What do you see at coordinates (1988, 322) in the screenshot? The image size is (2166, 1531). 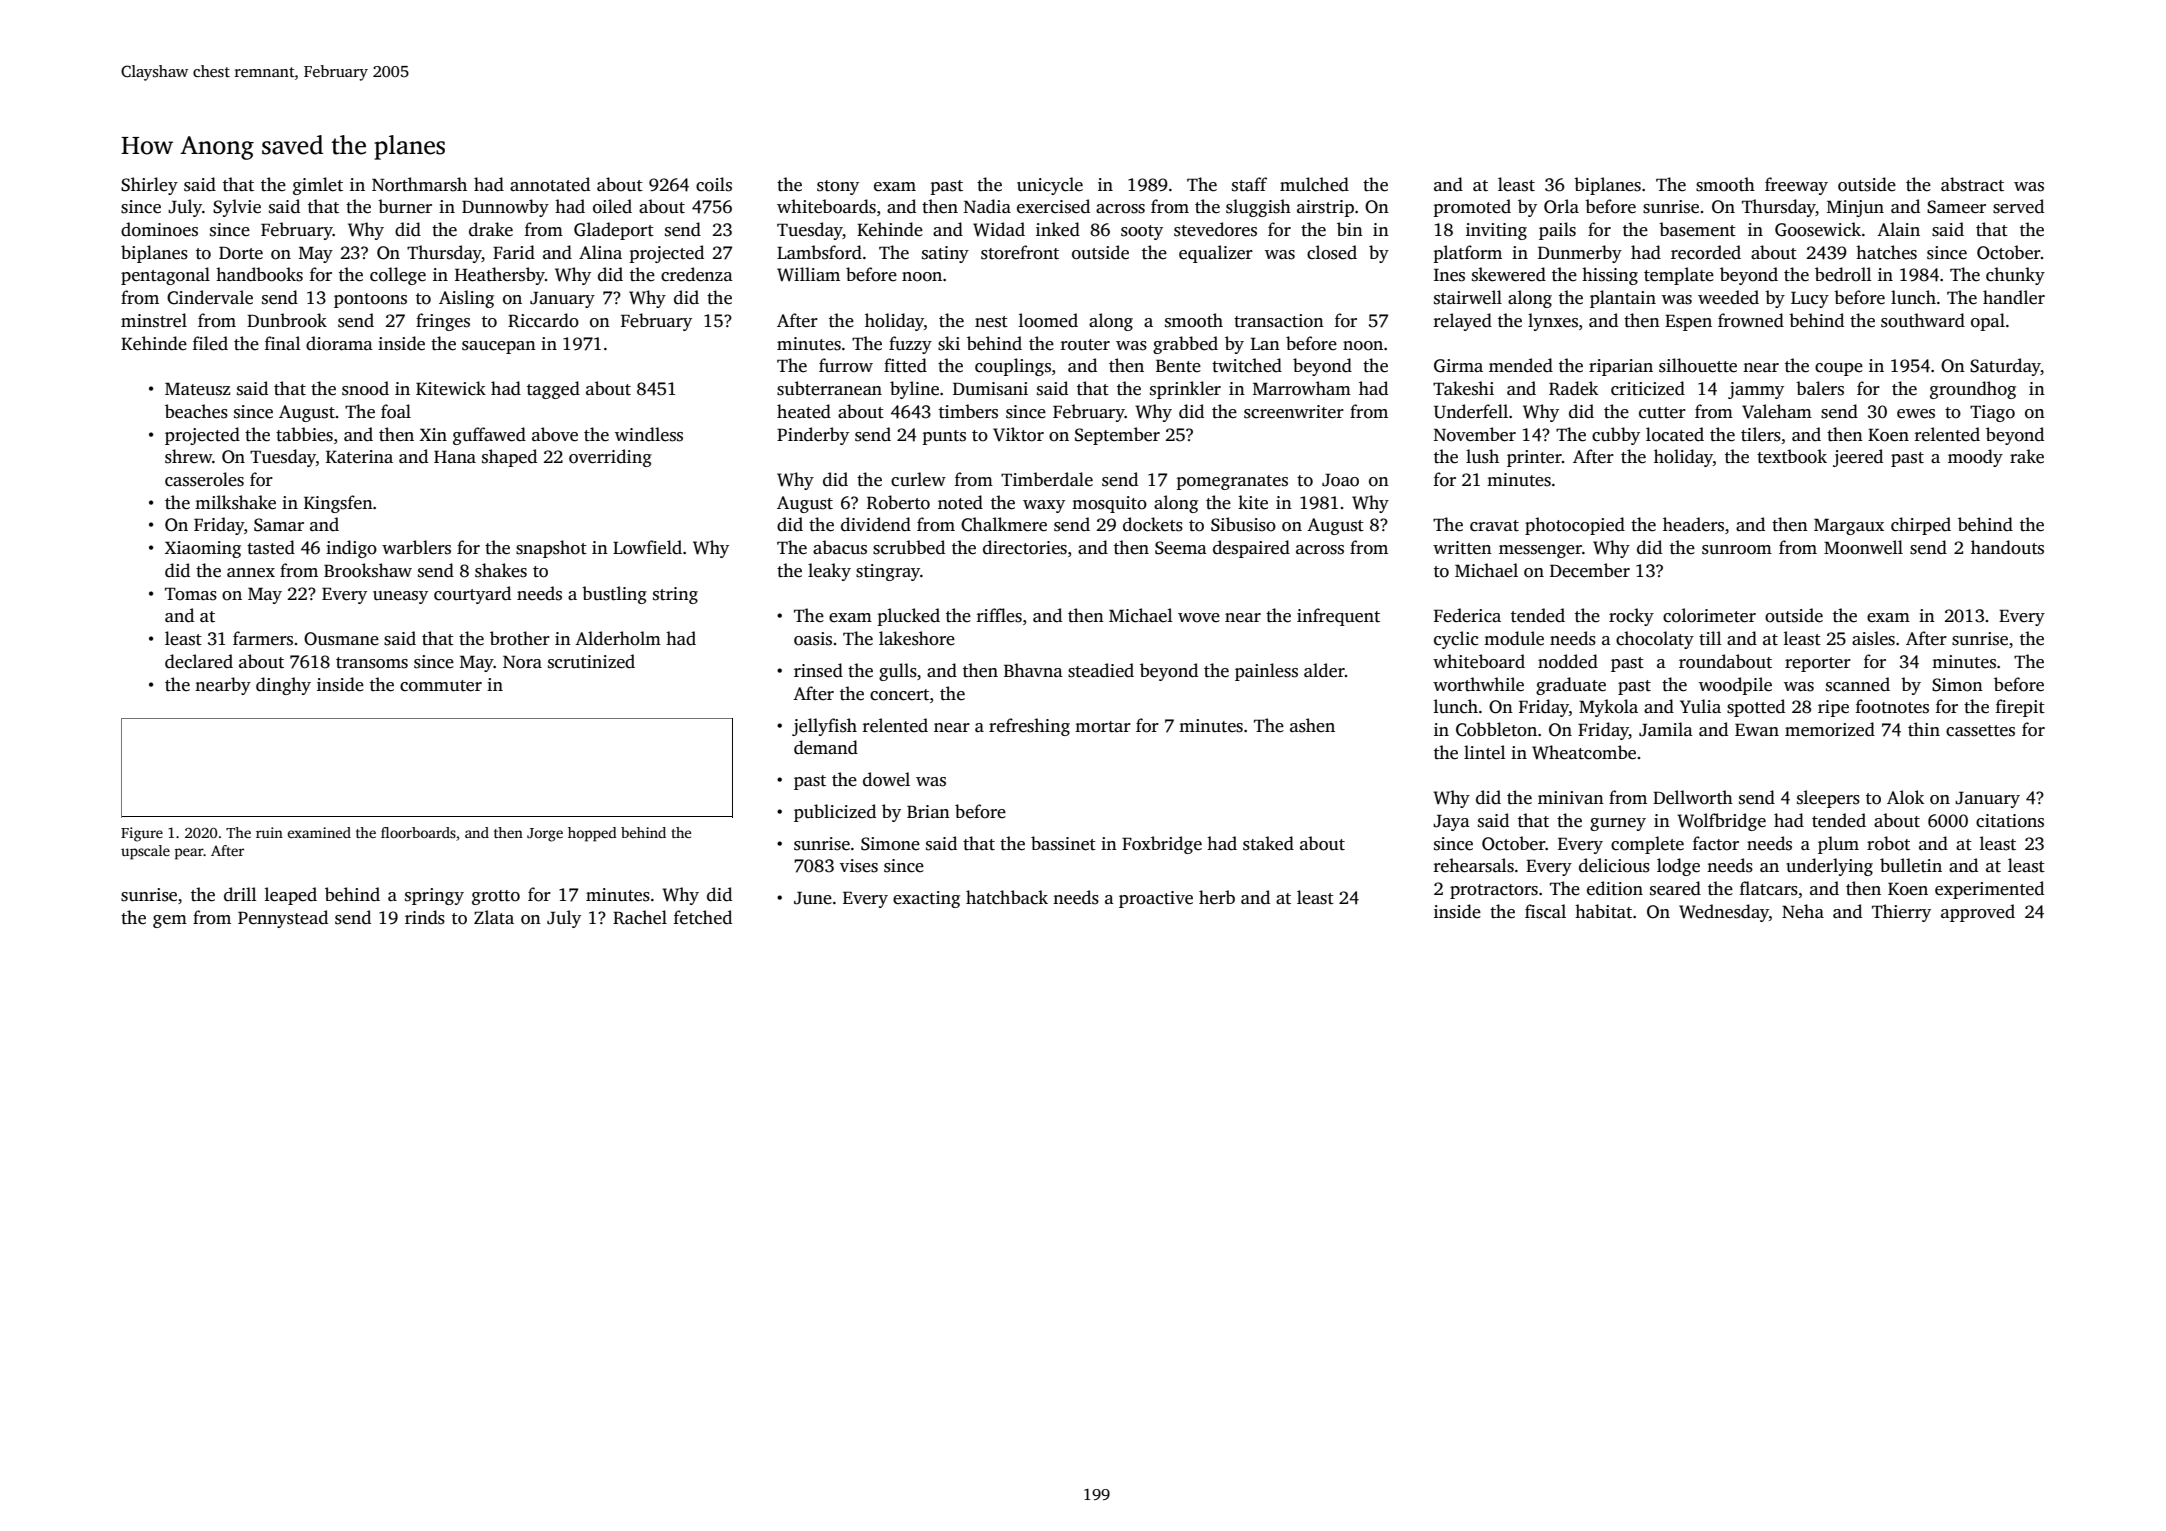 I see `opal` at bounding box center [1988, 322].
